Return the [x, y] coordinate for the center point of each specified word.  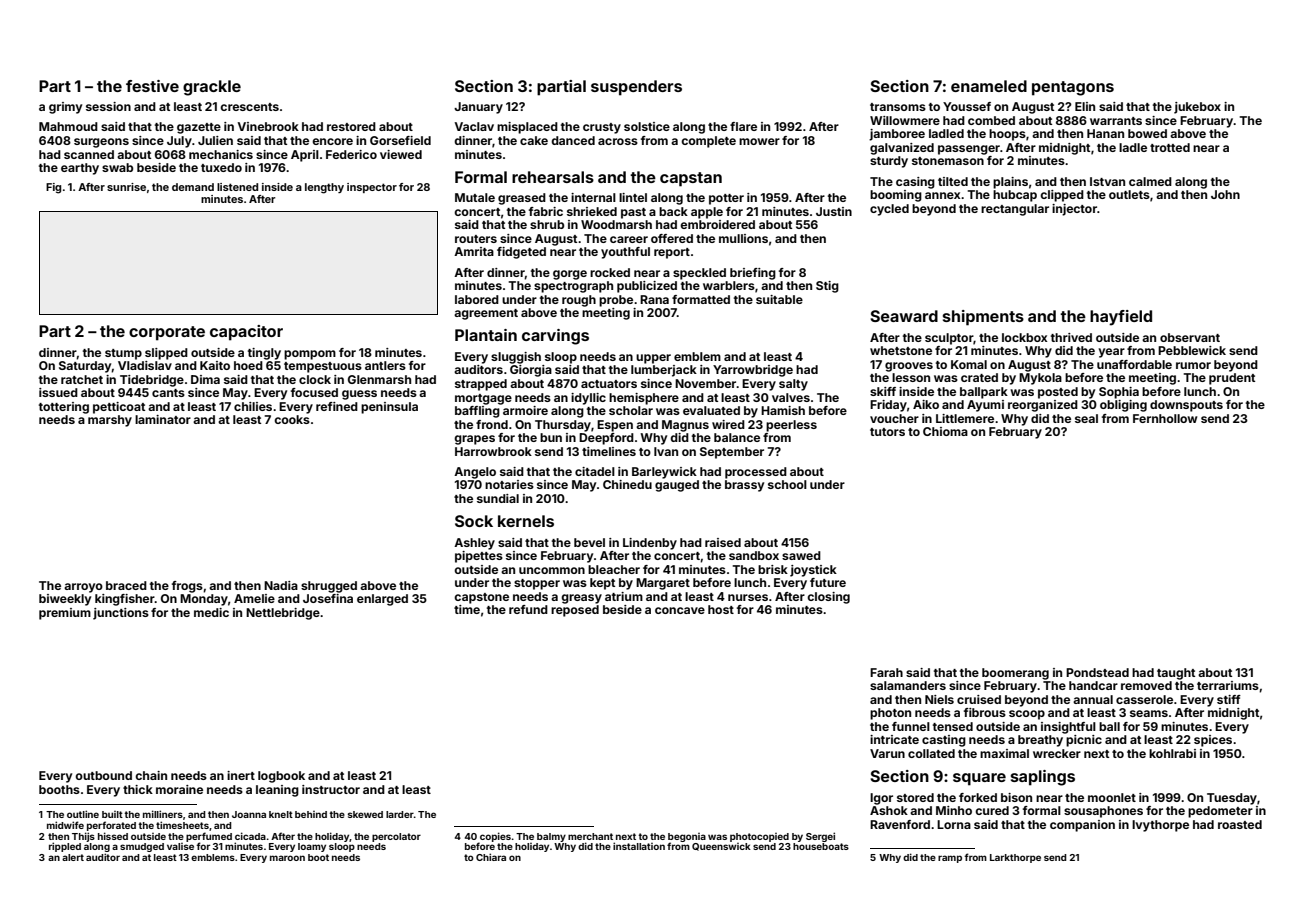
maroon [287, 858]
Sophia [1119, 393]
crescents [249, 107]
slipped [166, 354]
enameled [989, 86]
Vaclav [474, 126]
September [732, 453]
